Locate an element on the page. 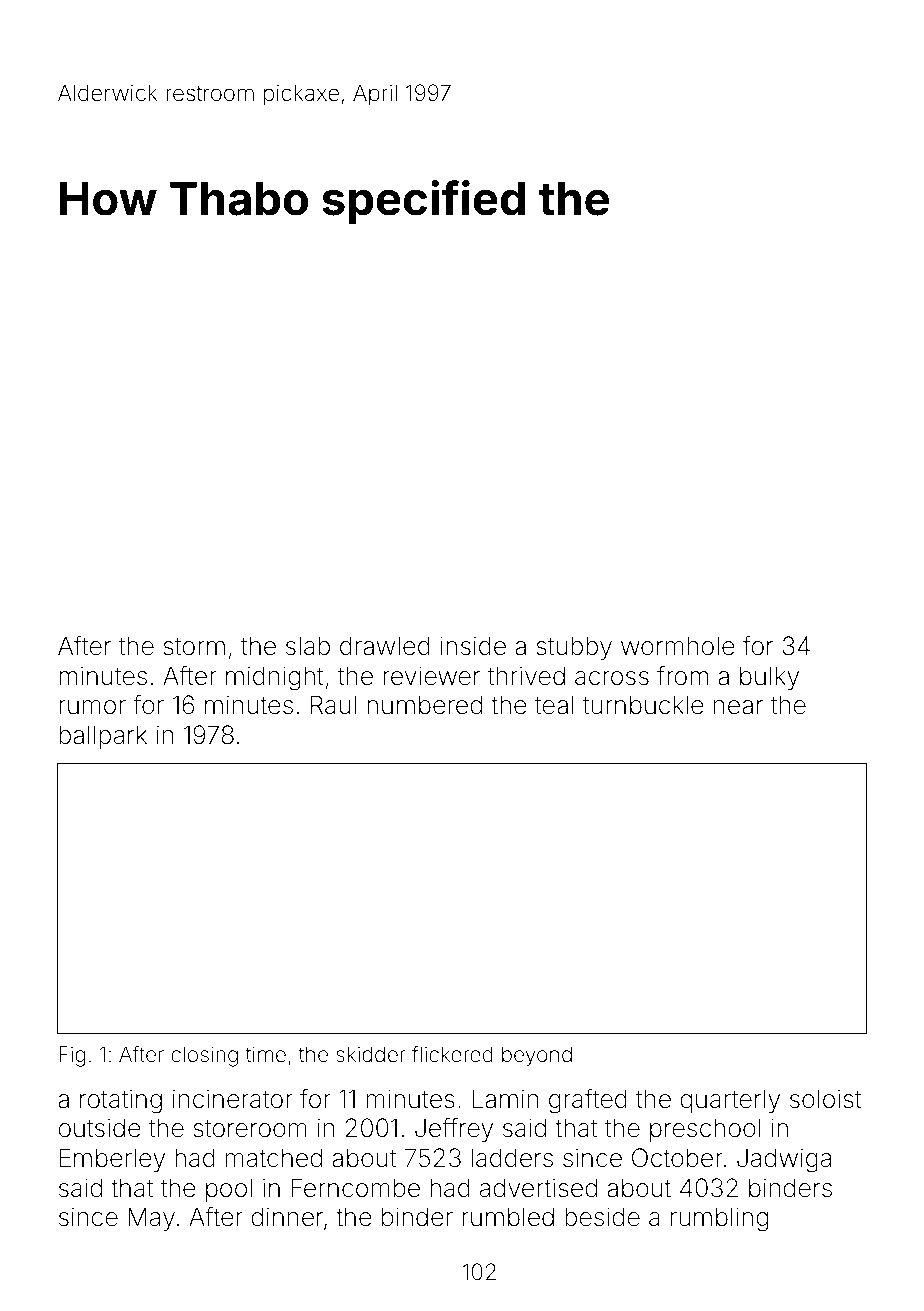  skidder is located at coordinates (371, 1054).
